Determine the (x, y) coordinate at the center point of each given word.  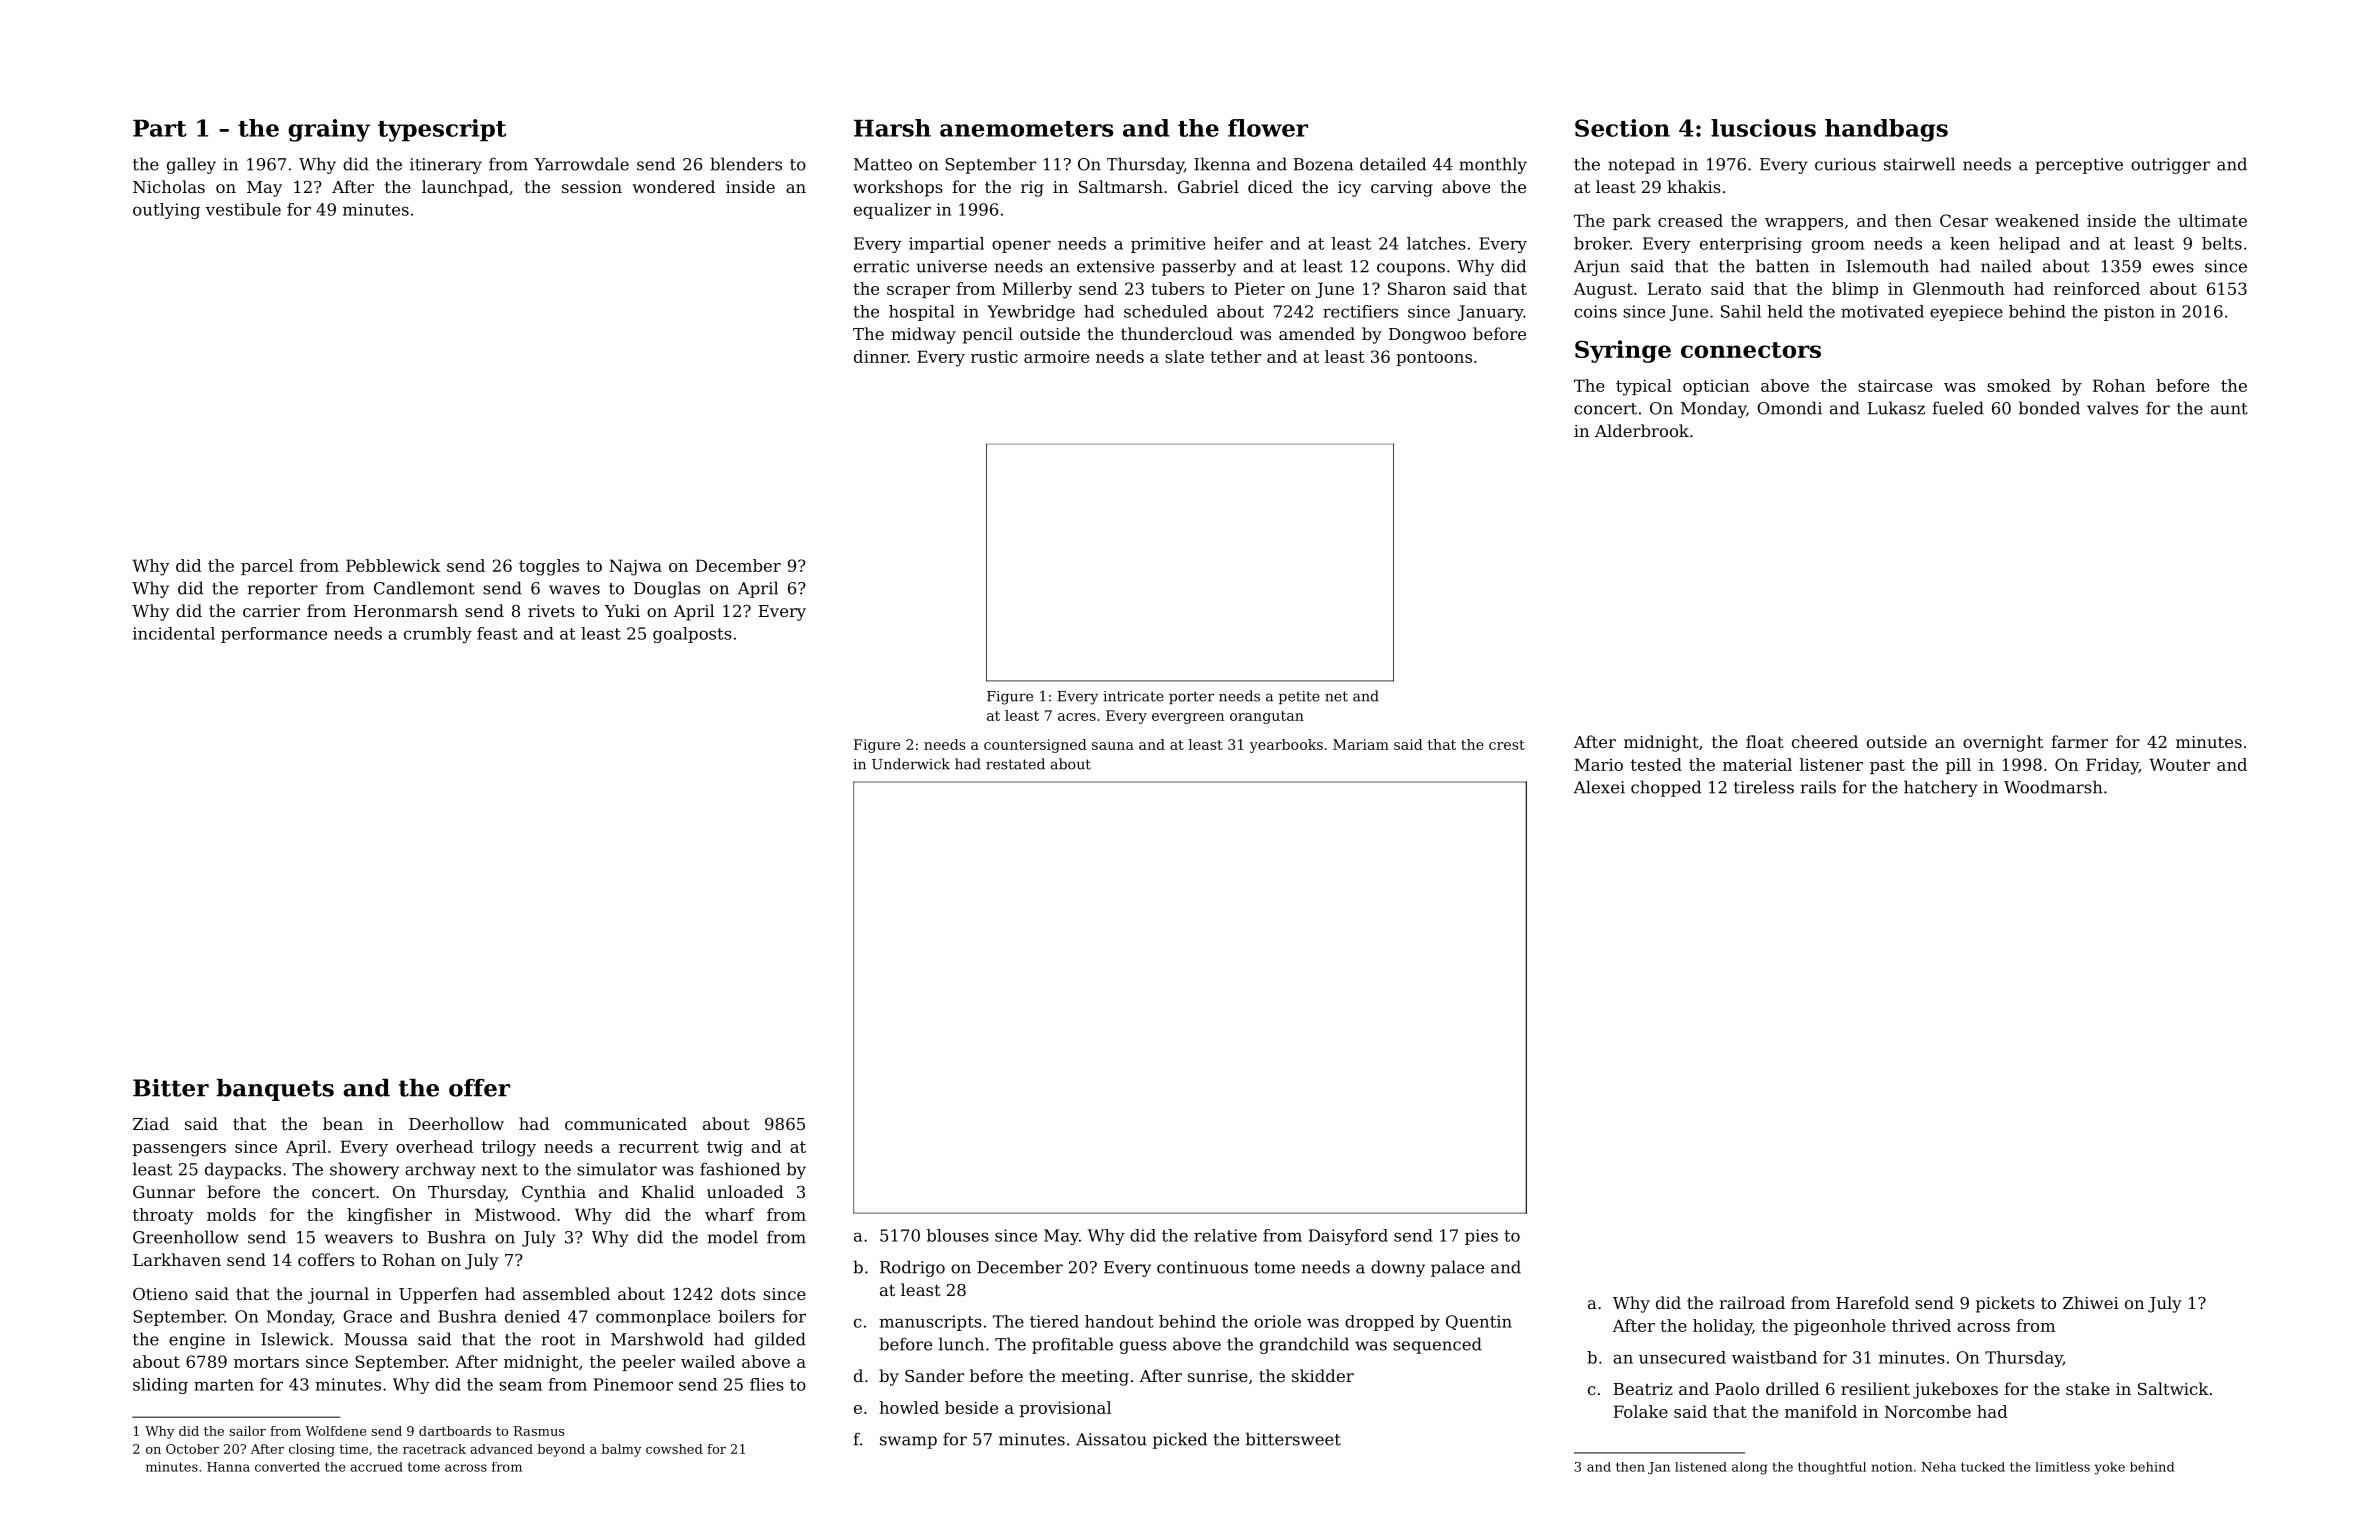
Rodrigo (912, 1268)
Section (1622, 128)
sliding (160, 1386)
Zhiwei (2091, 1302)
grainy (329, 130)
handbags (1886, 130)
